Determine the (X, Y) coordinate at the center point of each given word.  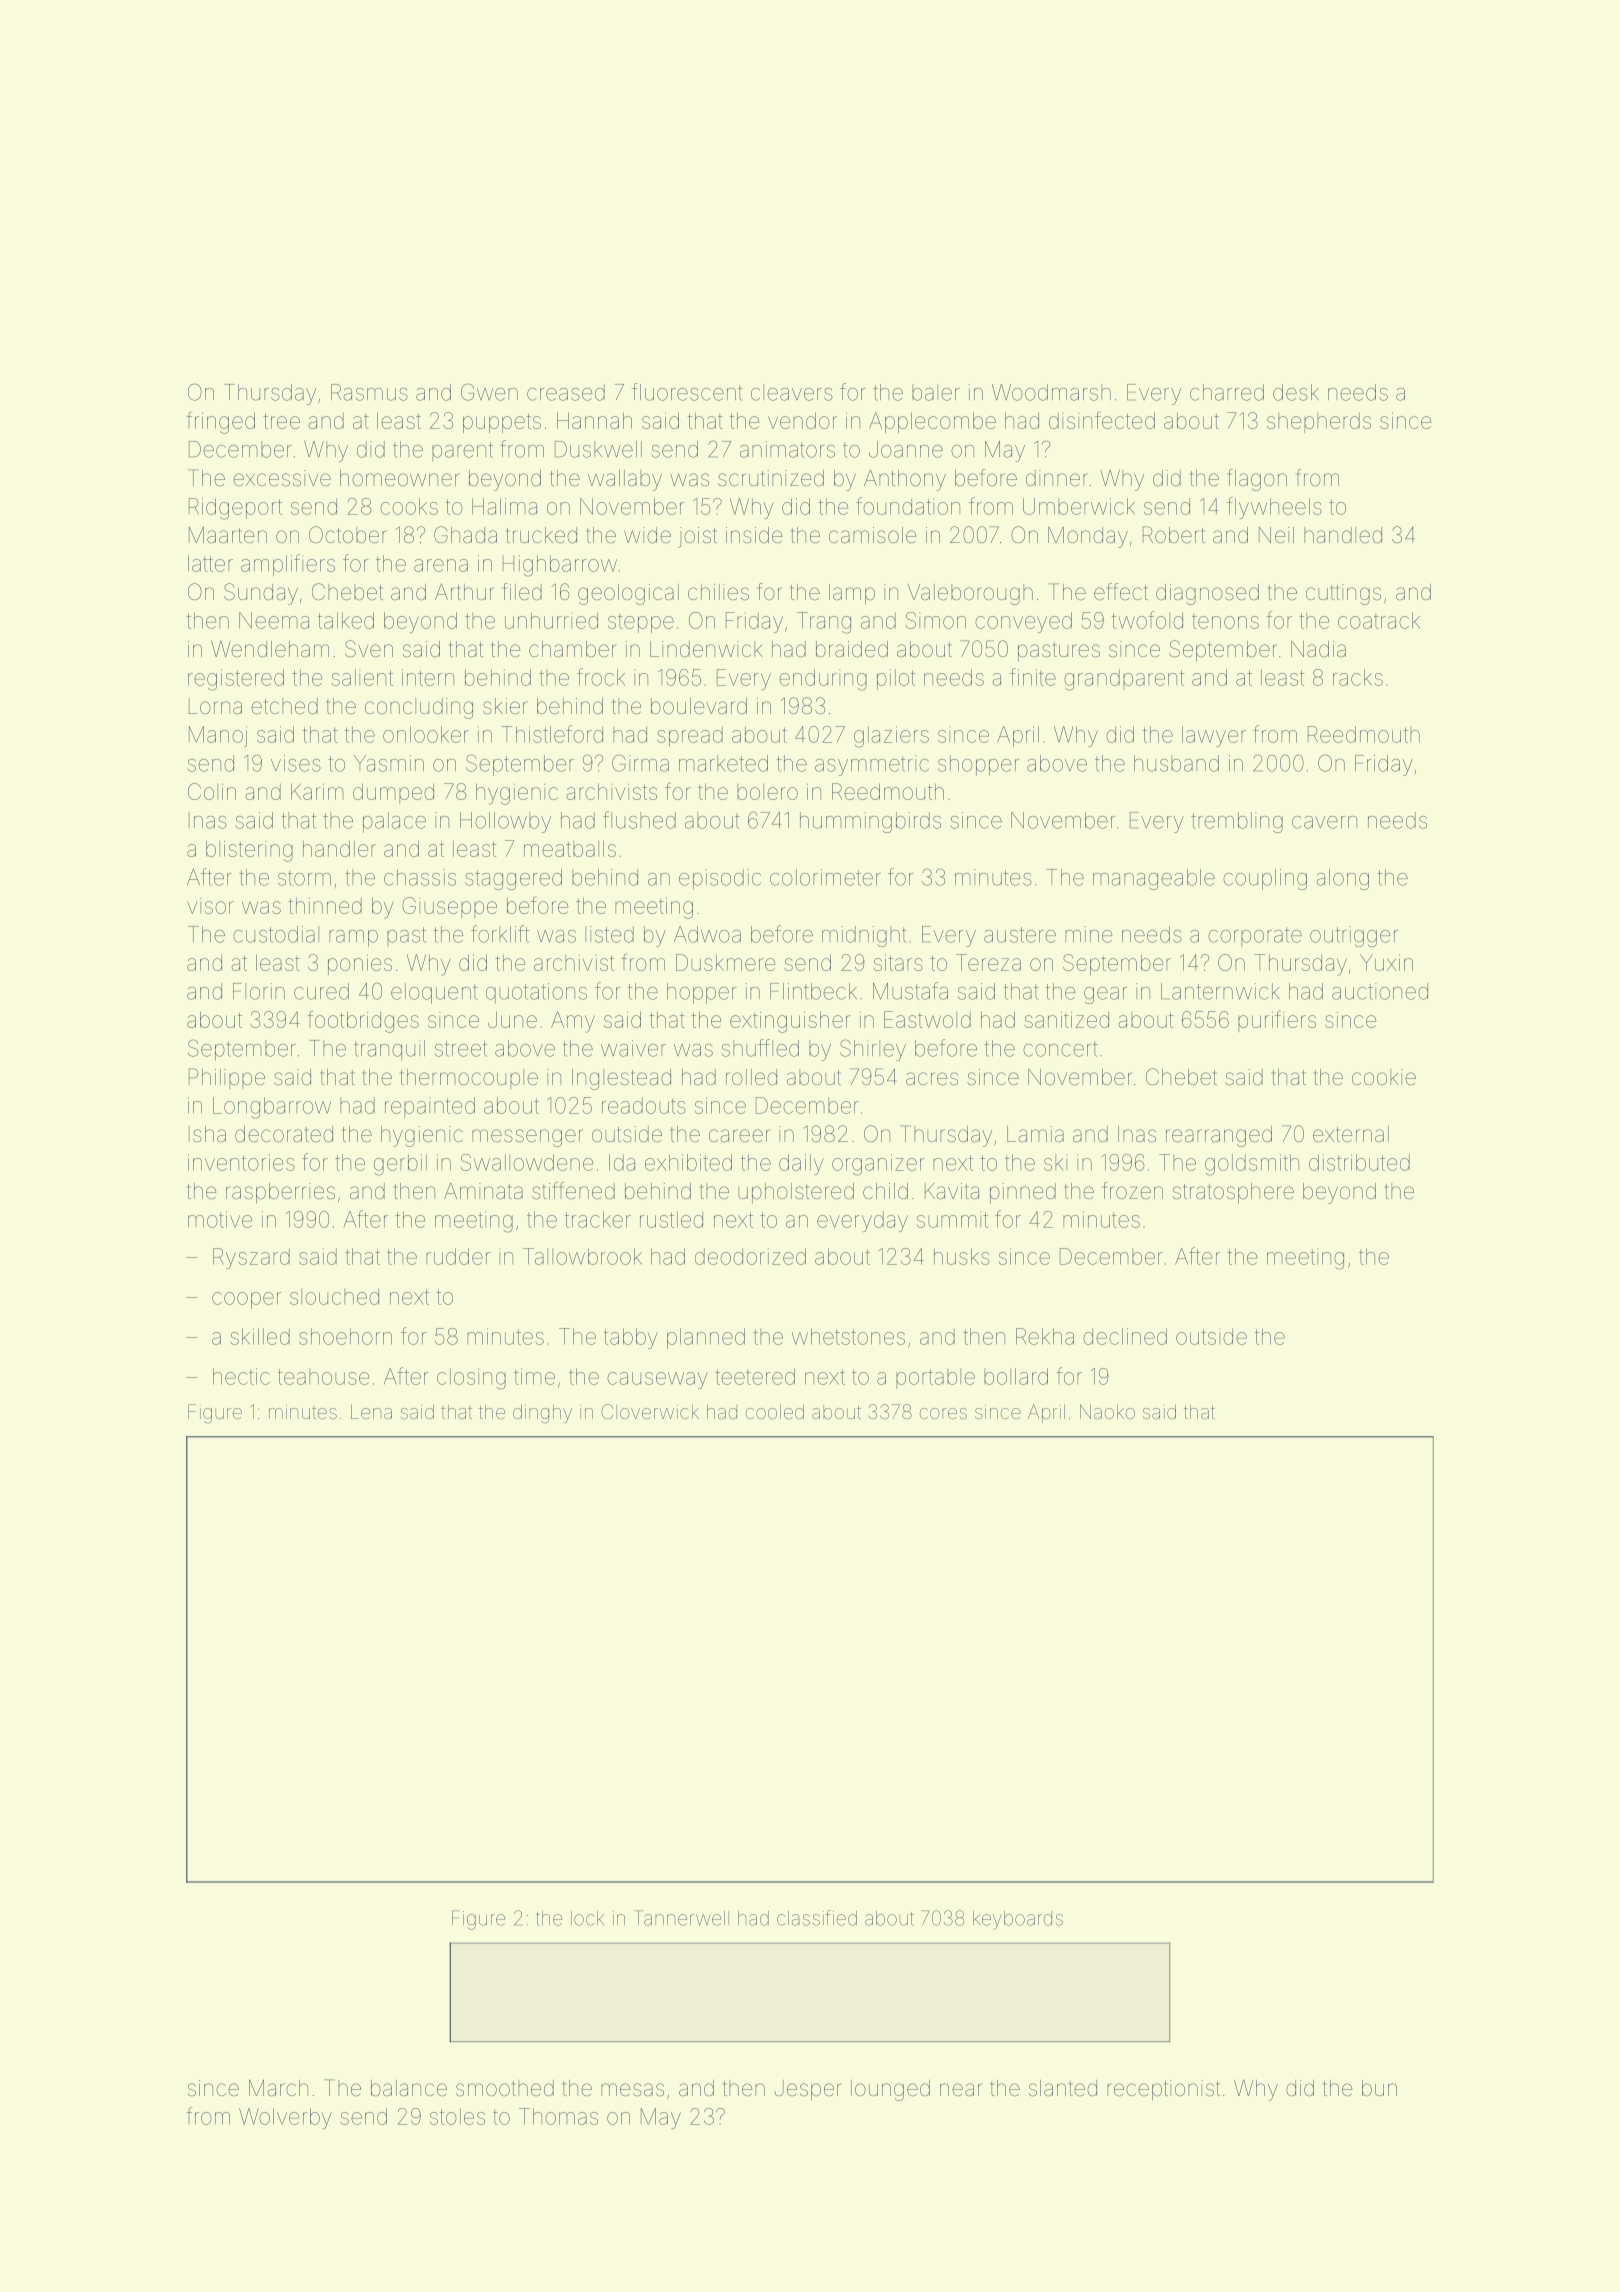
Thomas (558, 2116)
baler (936, 392)
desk (1296, 392)
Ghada (465, 535)
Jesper (808, 2090)
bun (1379, 2088)
